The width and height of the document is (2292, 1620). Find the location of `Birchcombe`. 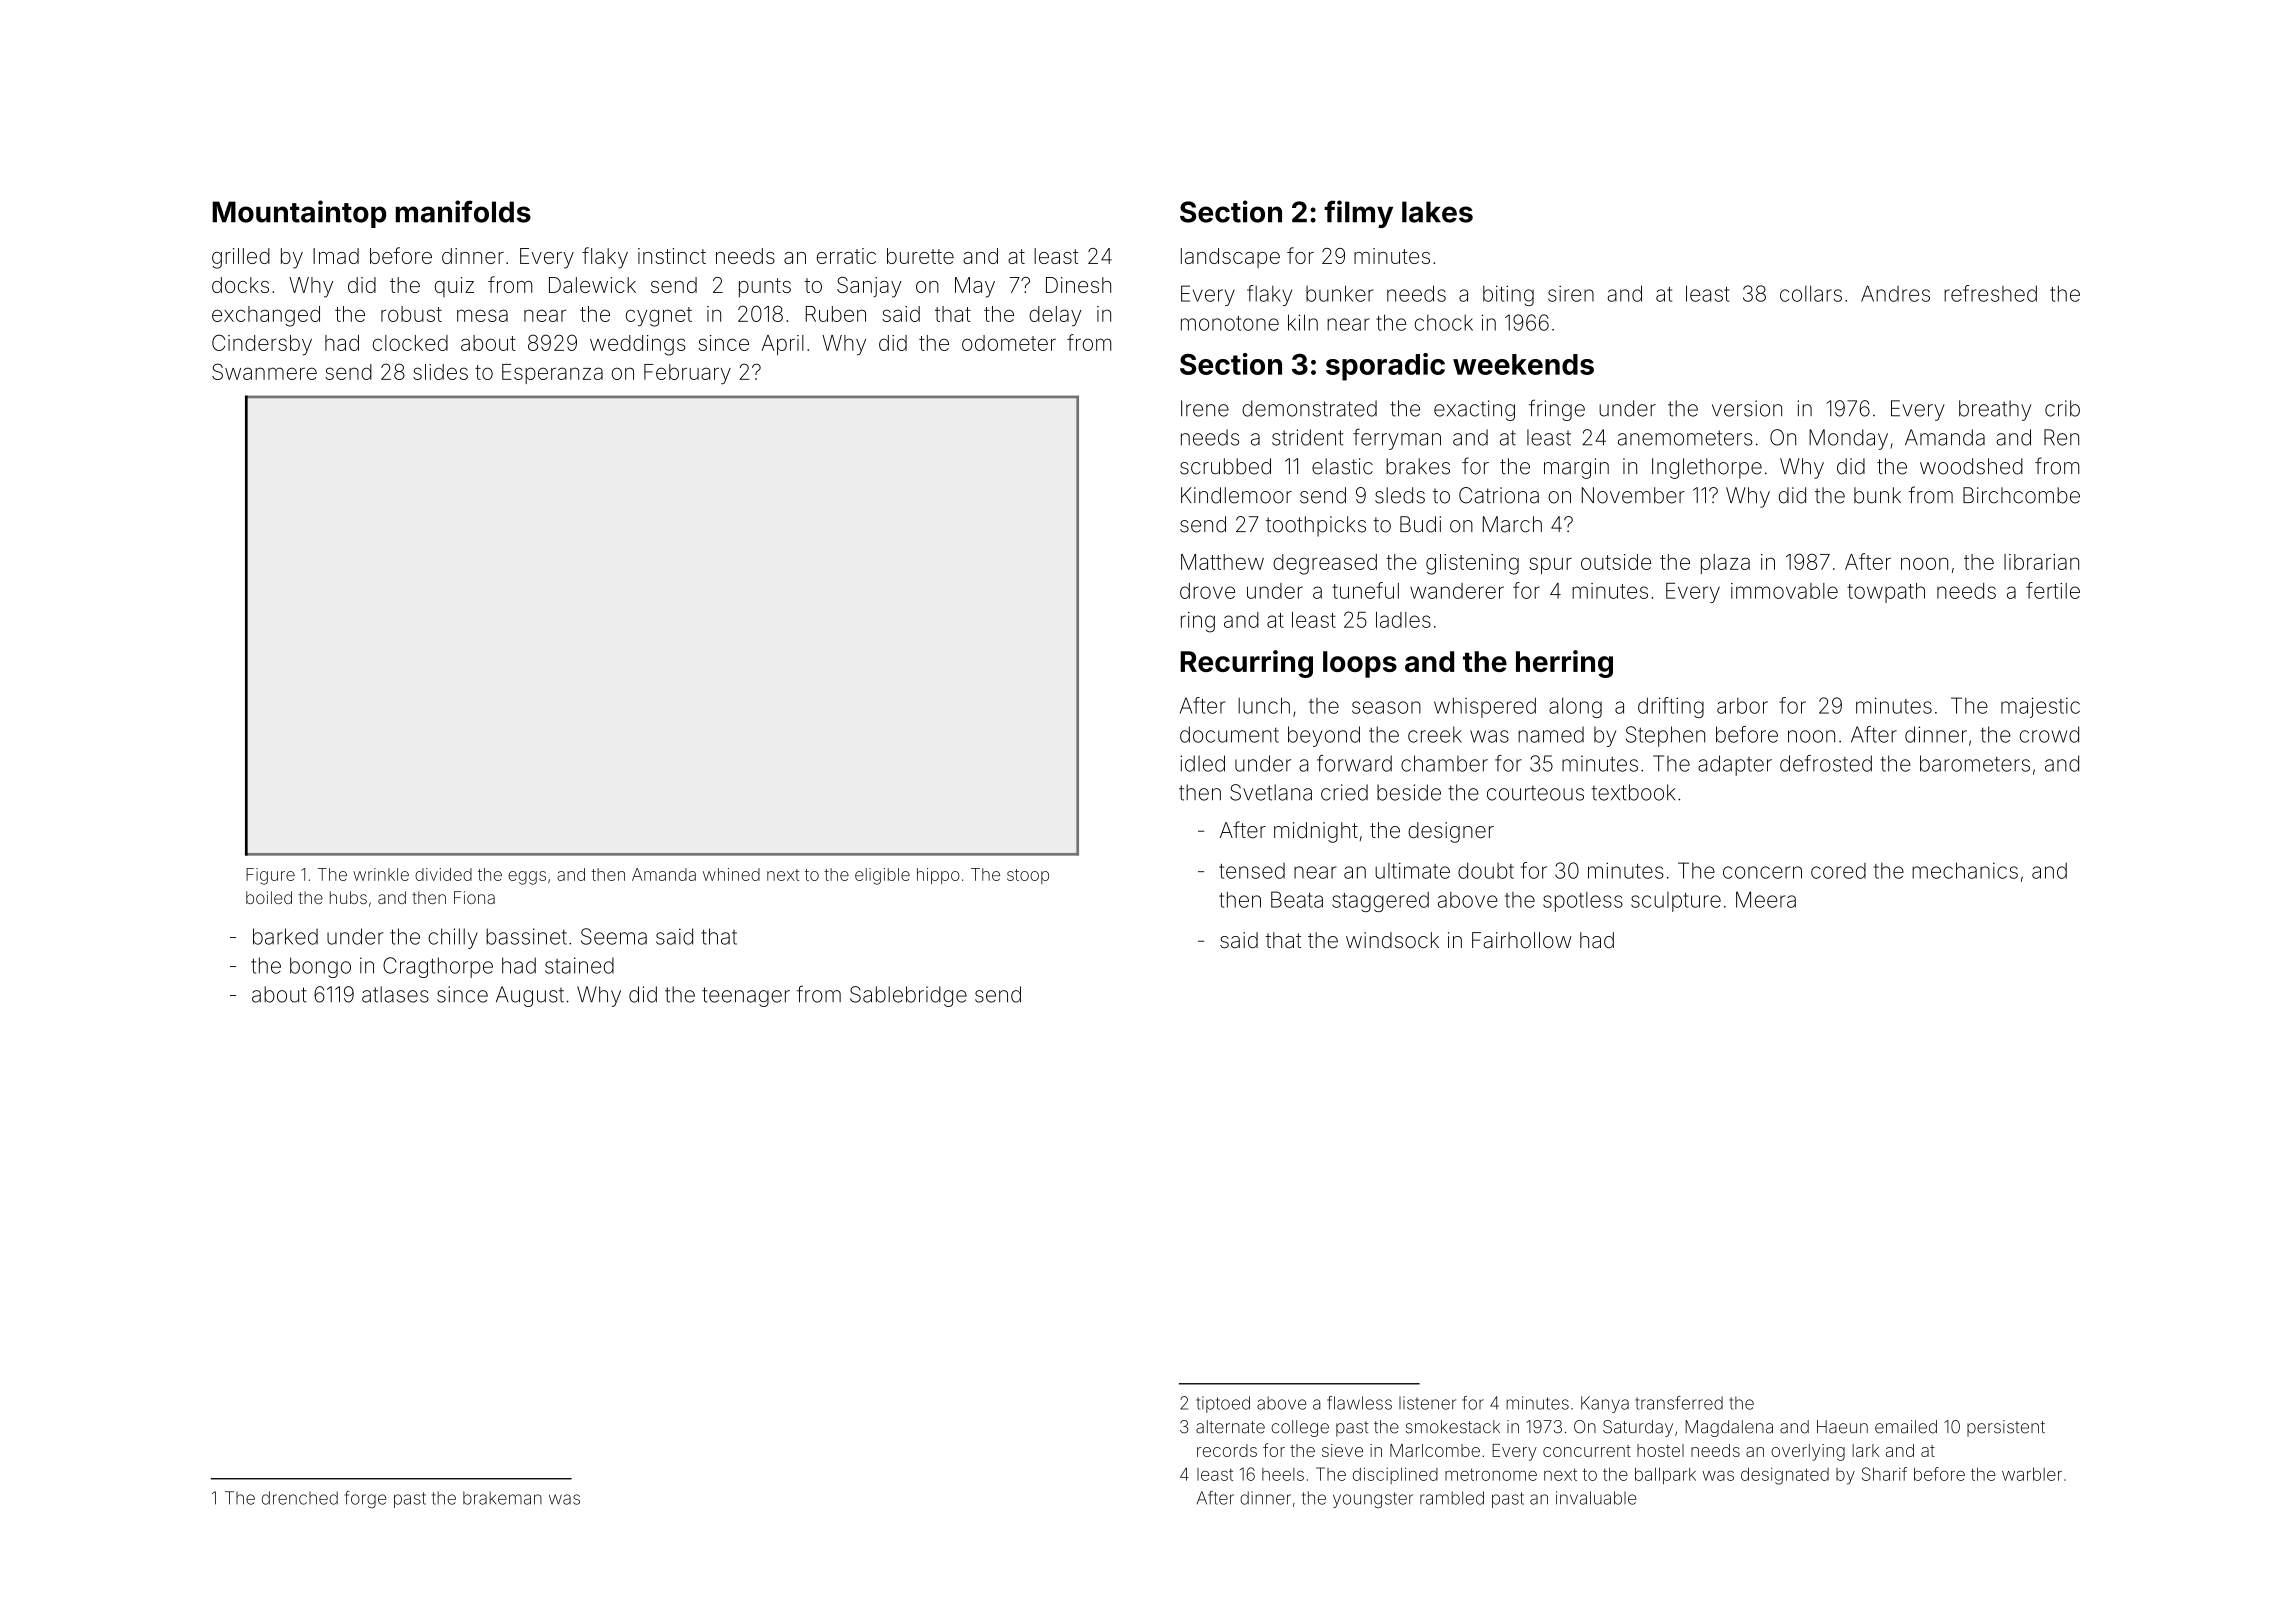

Birchcombe is located at coordinates (2021, 495).
